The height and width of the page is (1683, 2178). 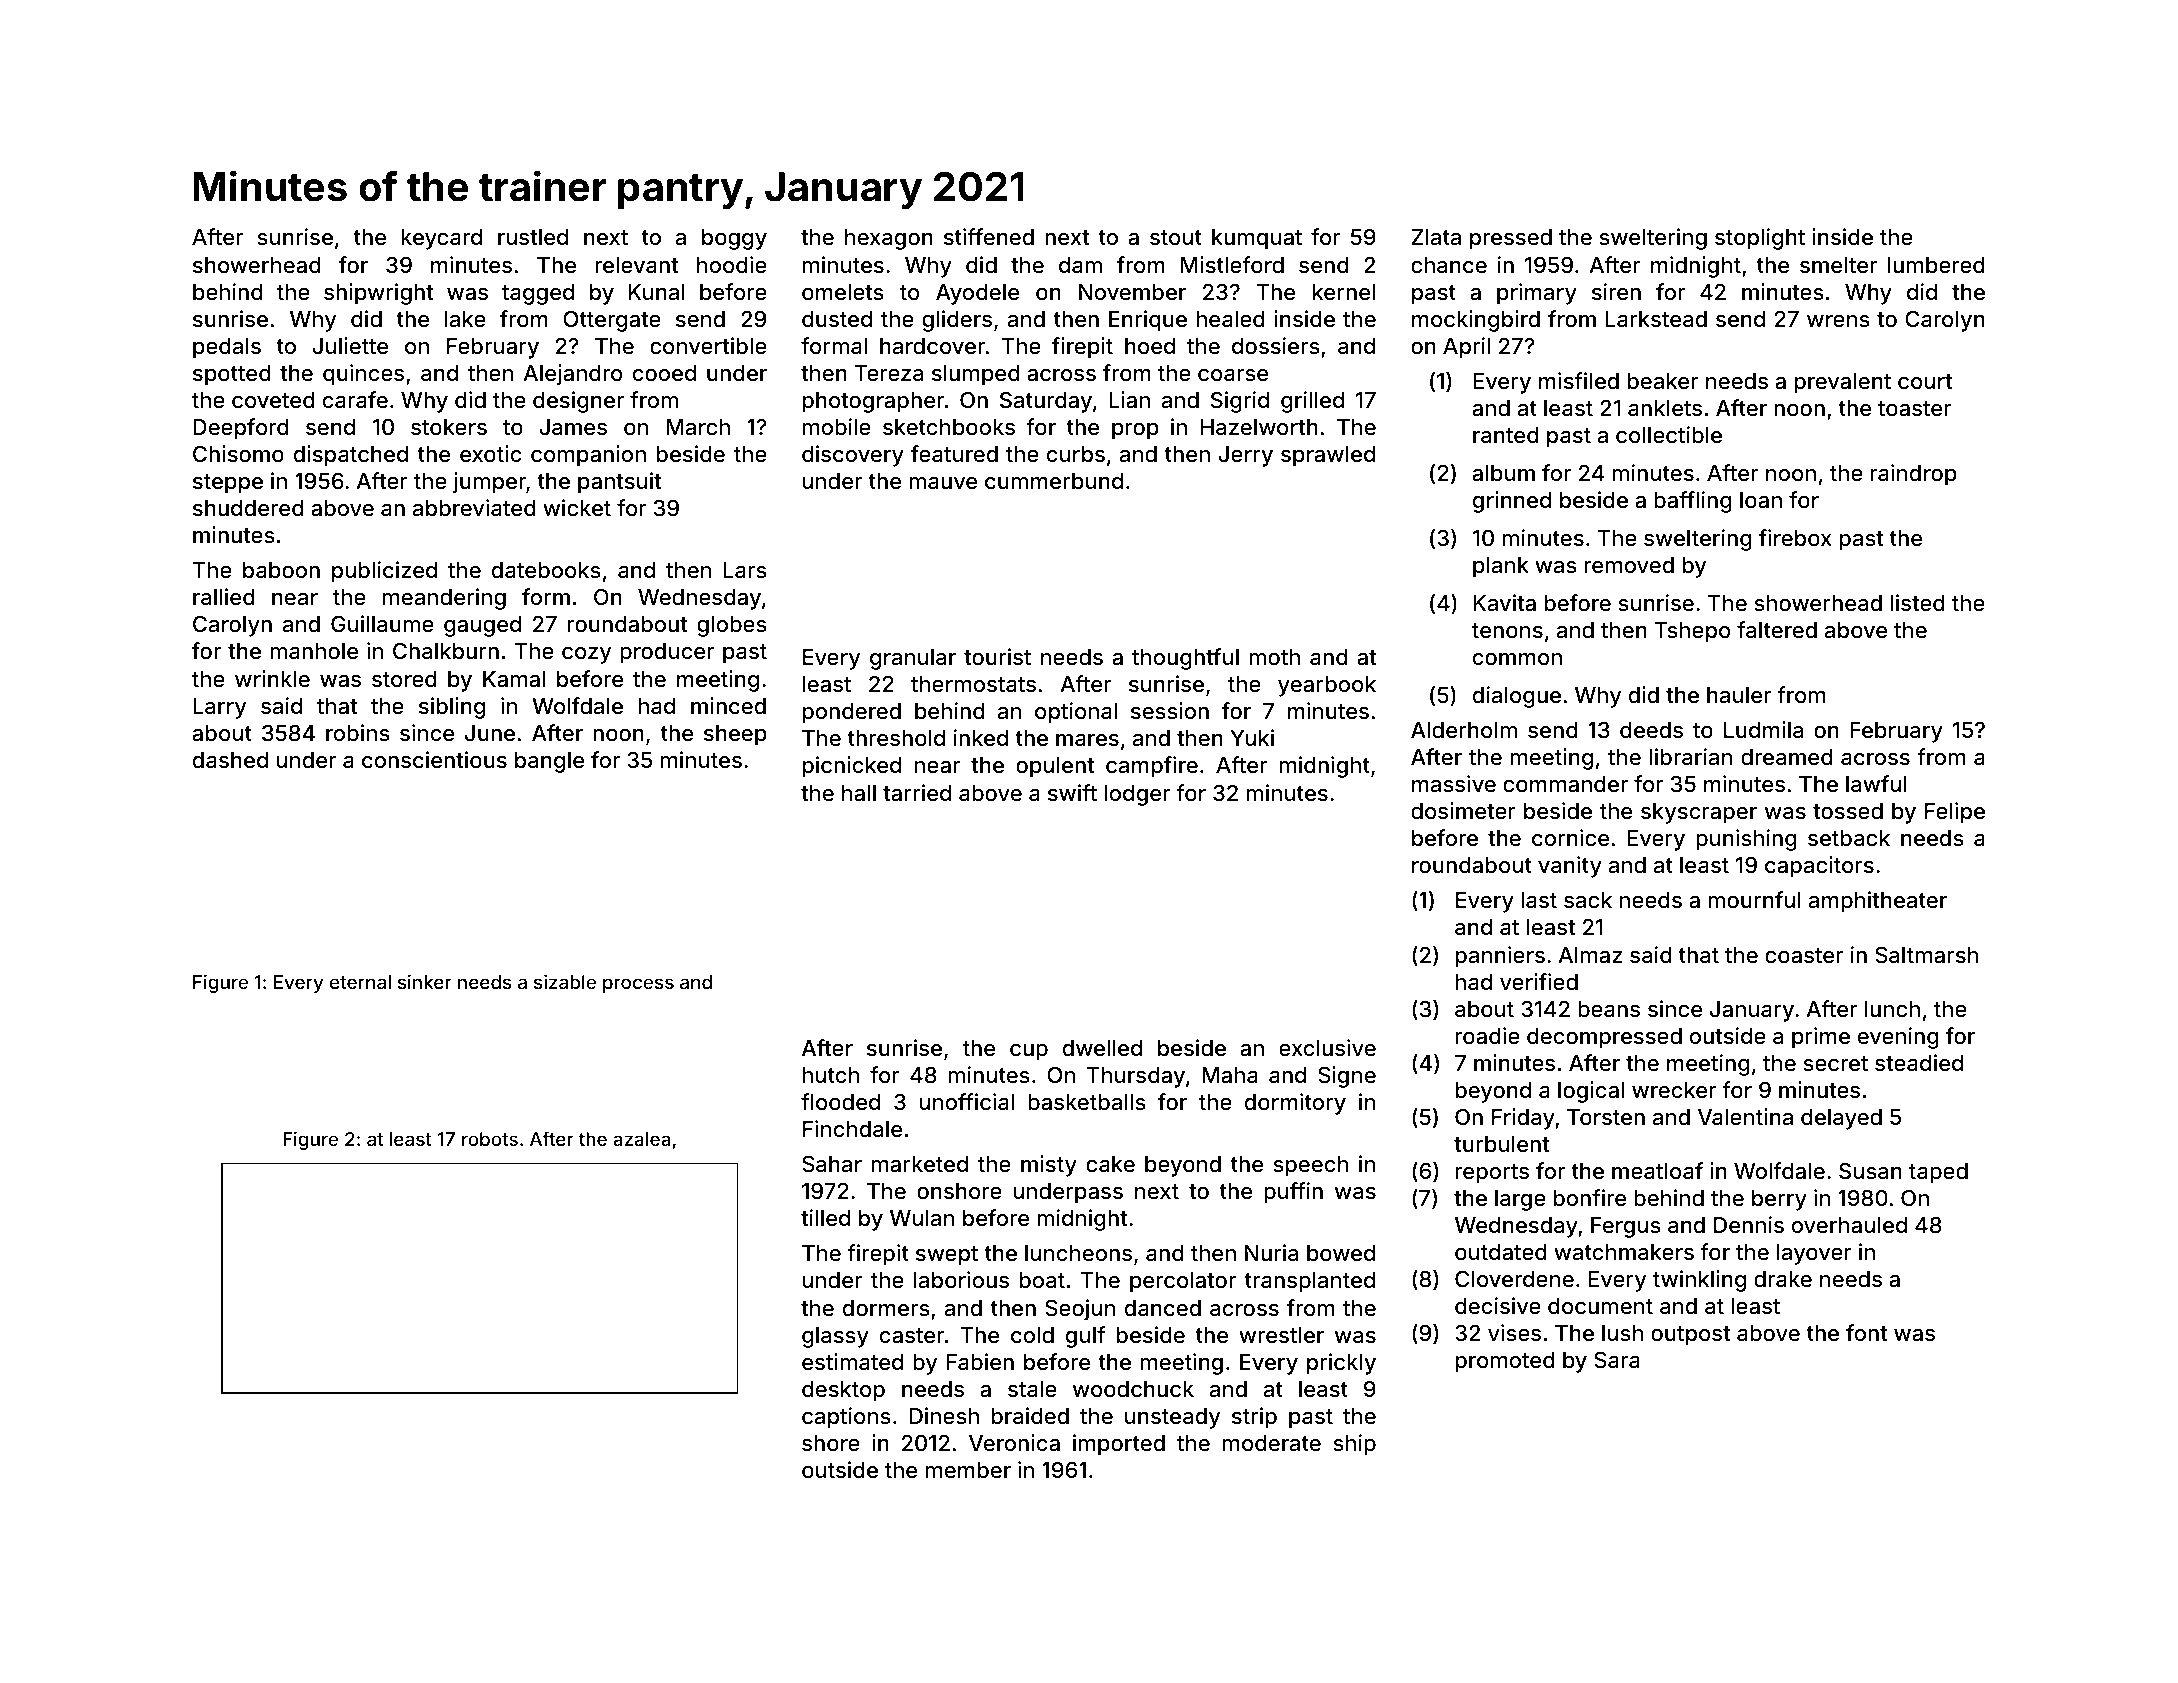 I want to click on exotic, so click(x=490, y=453).
